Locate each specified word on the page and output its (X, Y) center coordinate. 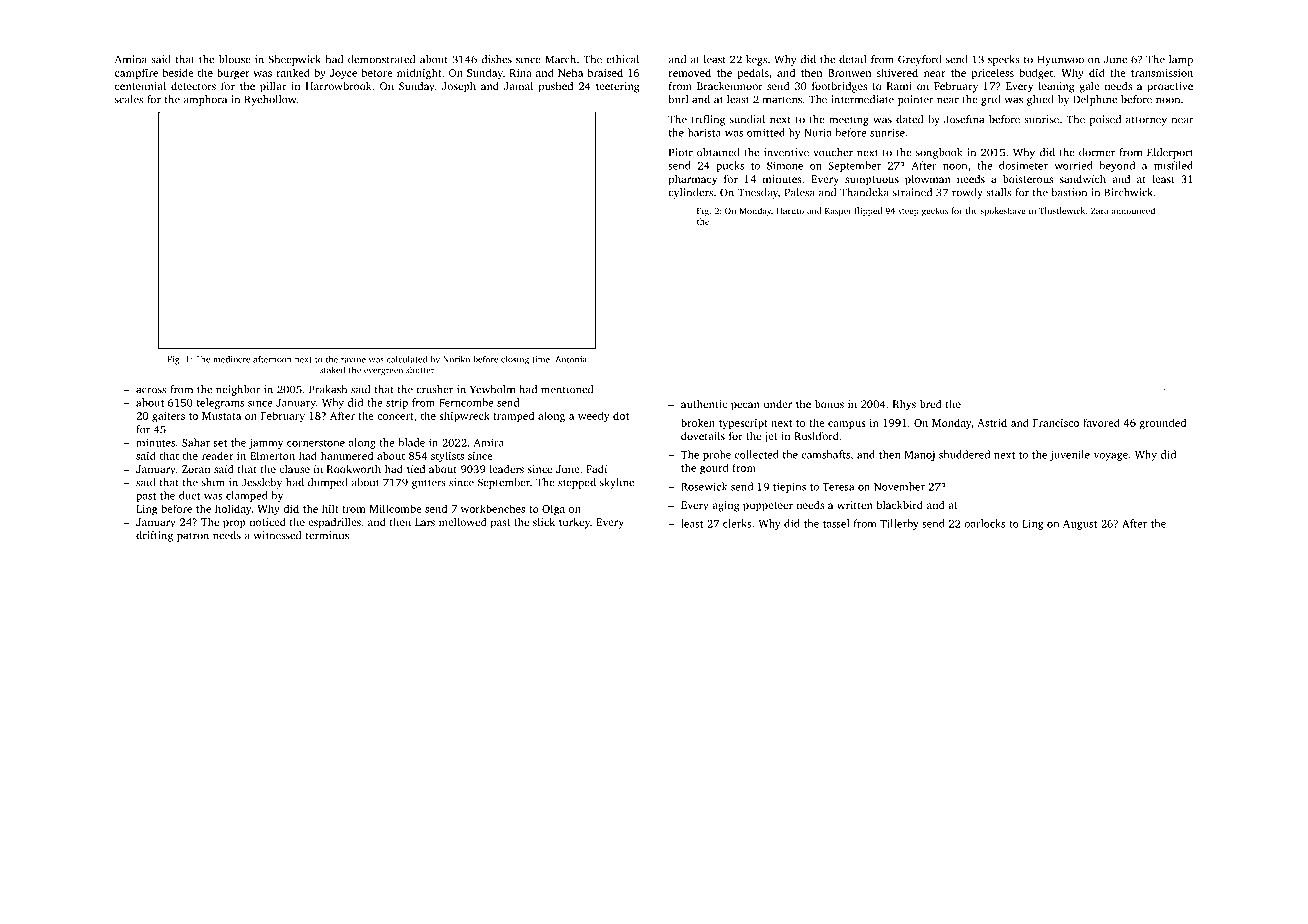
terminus (327, 535)
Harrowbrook (339, 86)
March (560, 59)
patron (193, 537)
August (1080, 525)
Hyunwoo (1060, 60)
